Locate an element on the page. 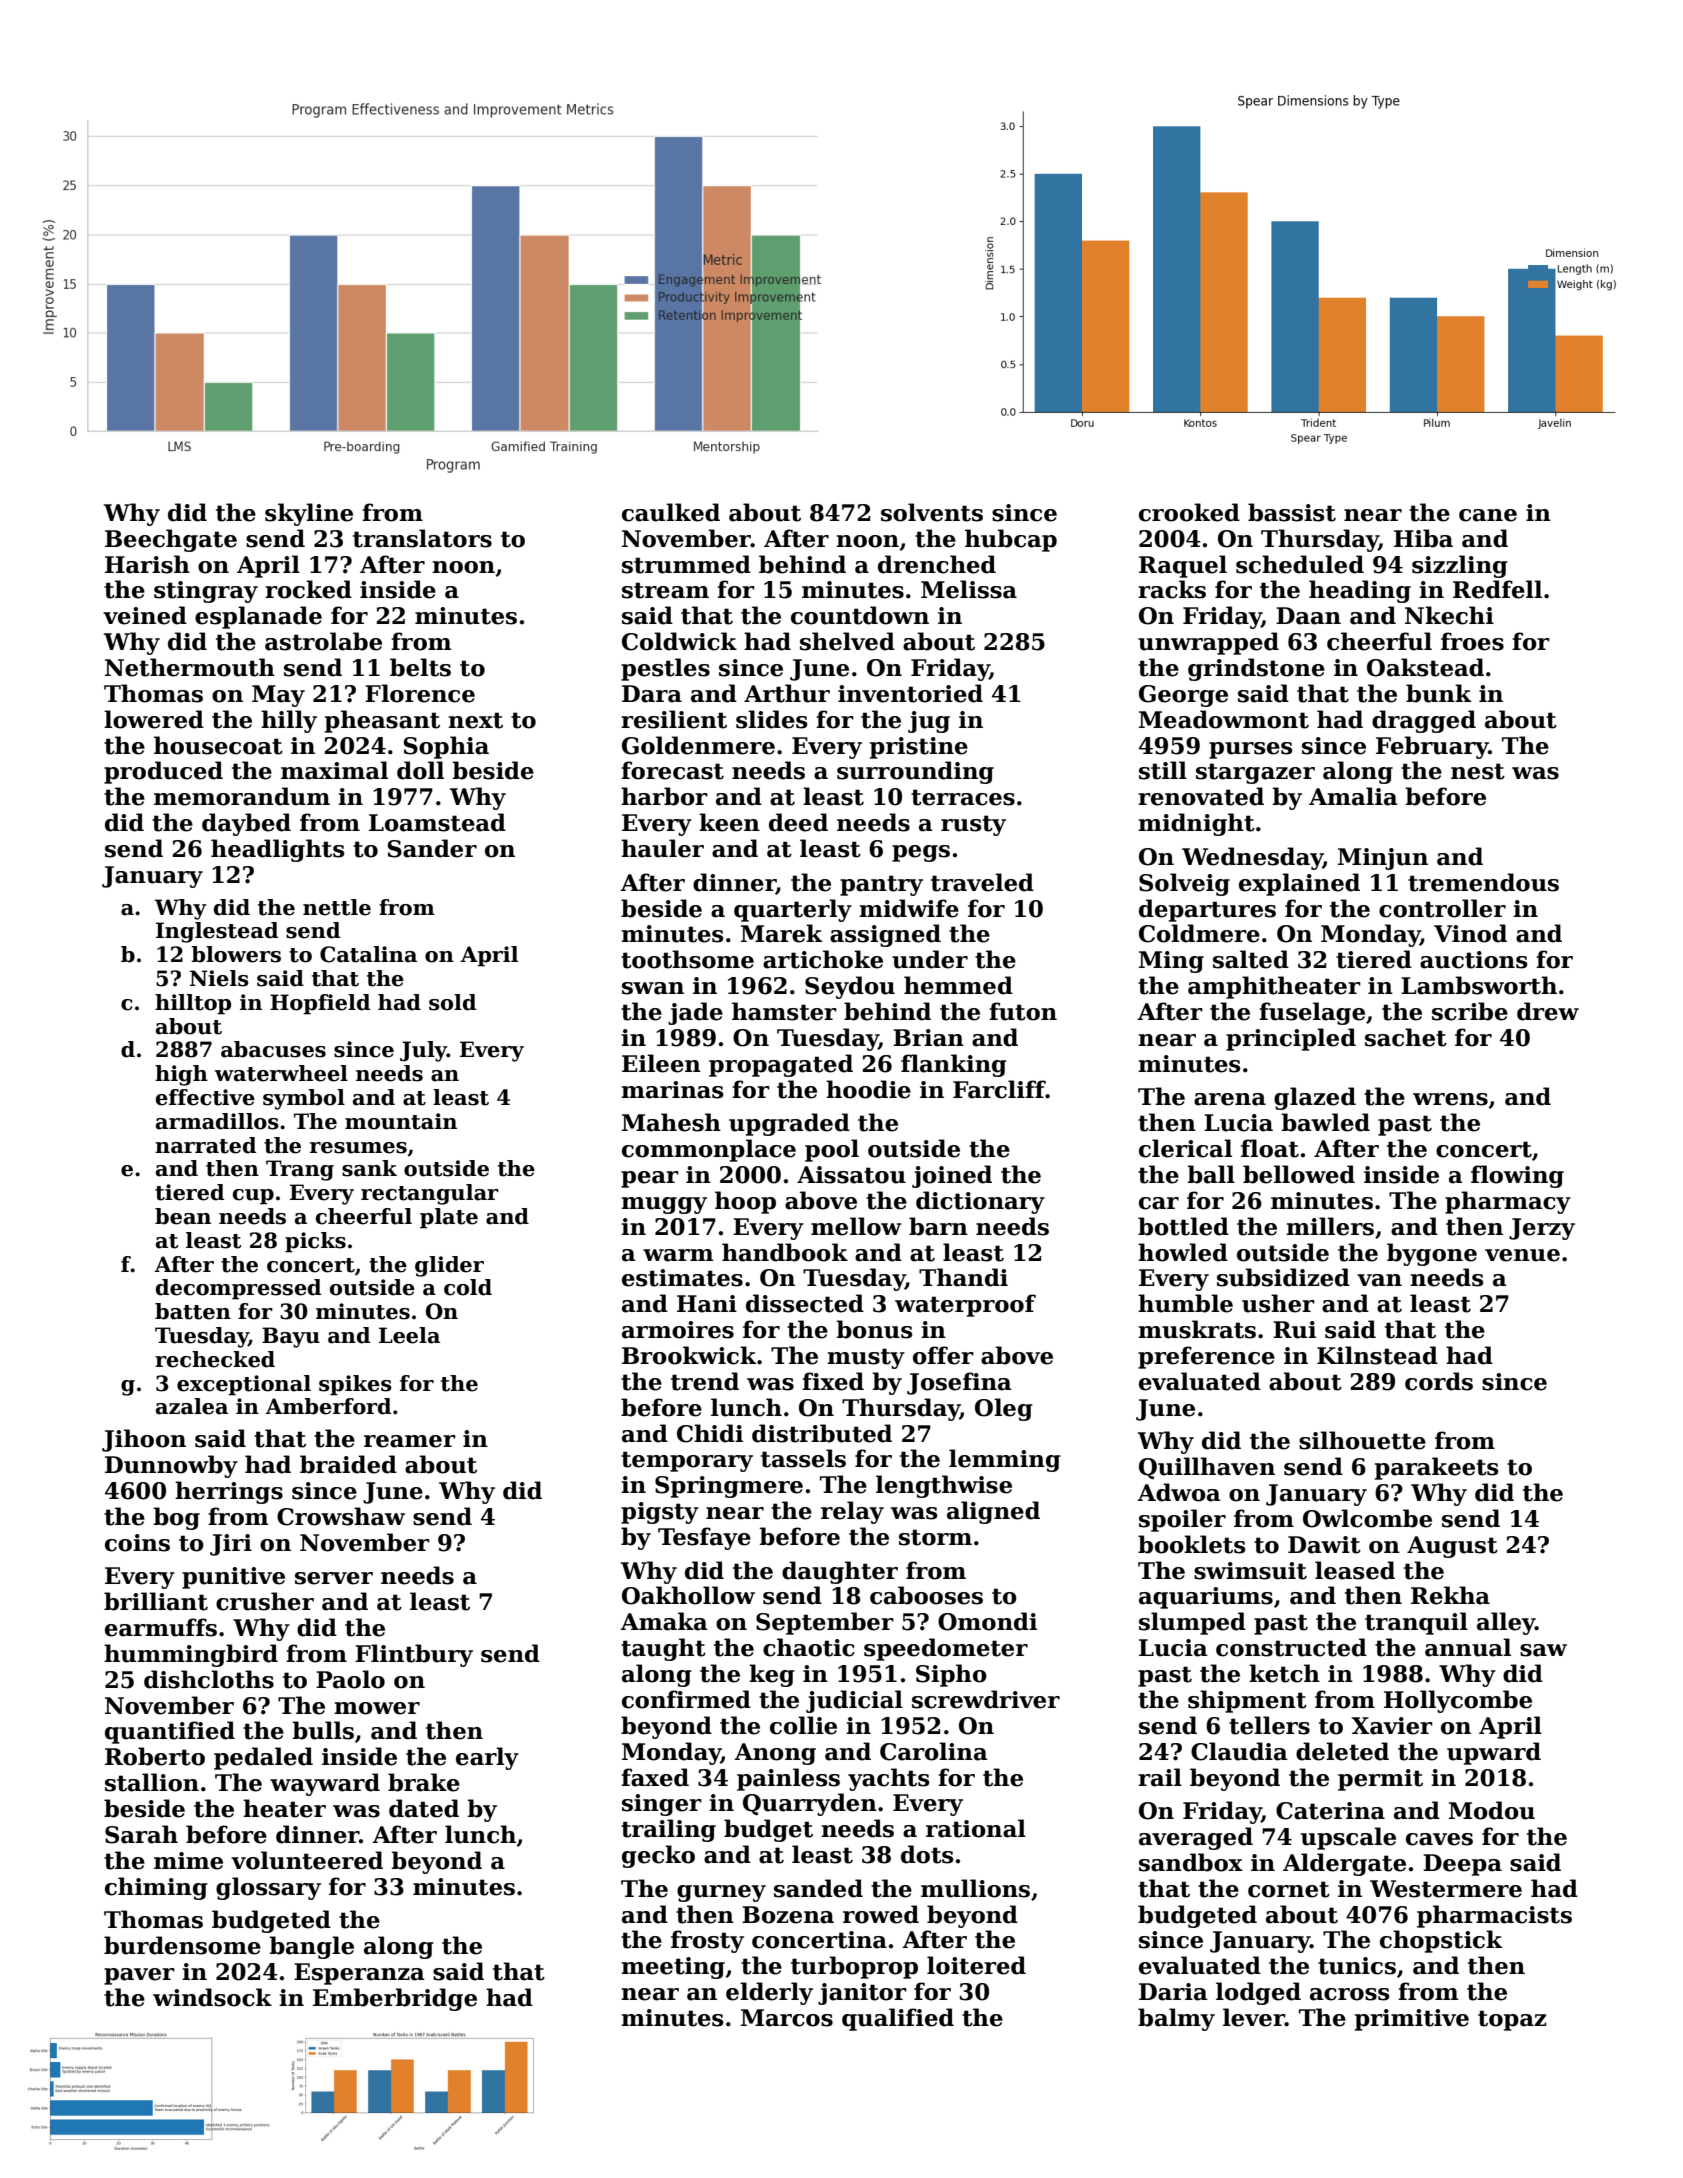  hubcap is located at coordinates (1011, 540).
